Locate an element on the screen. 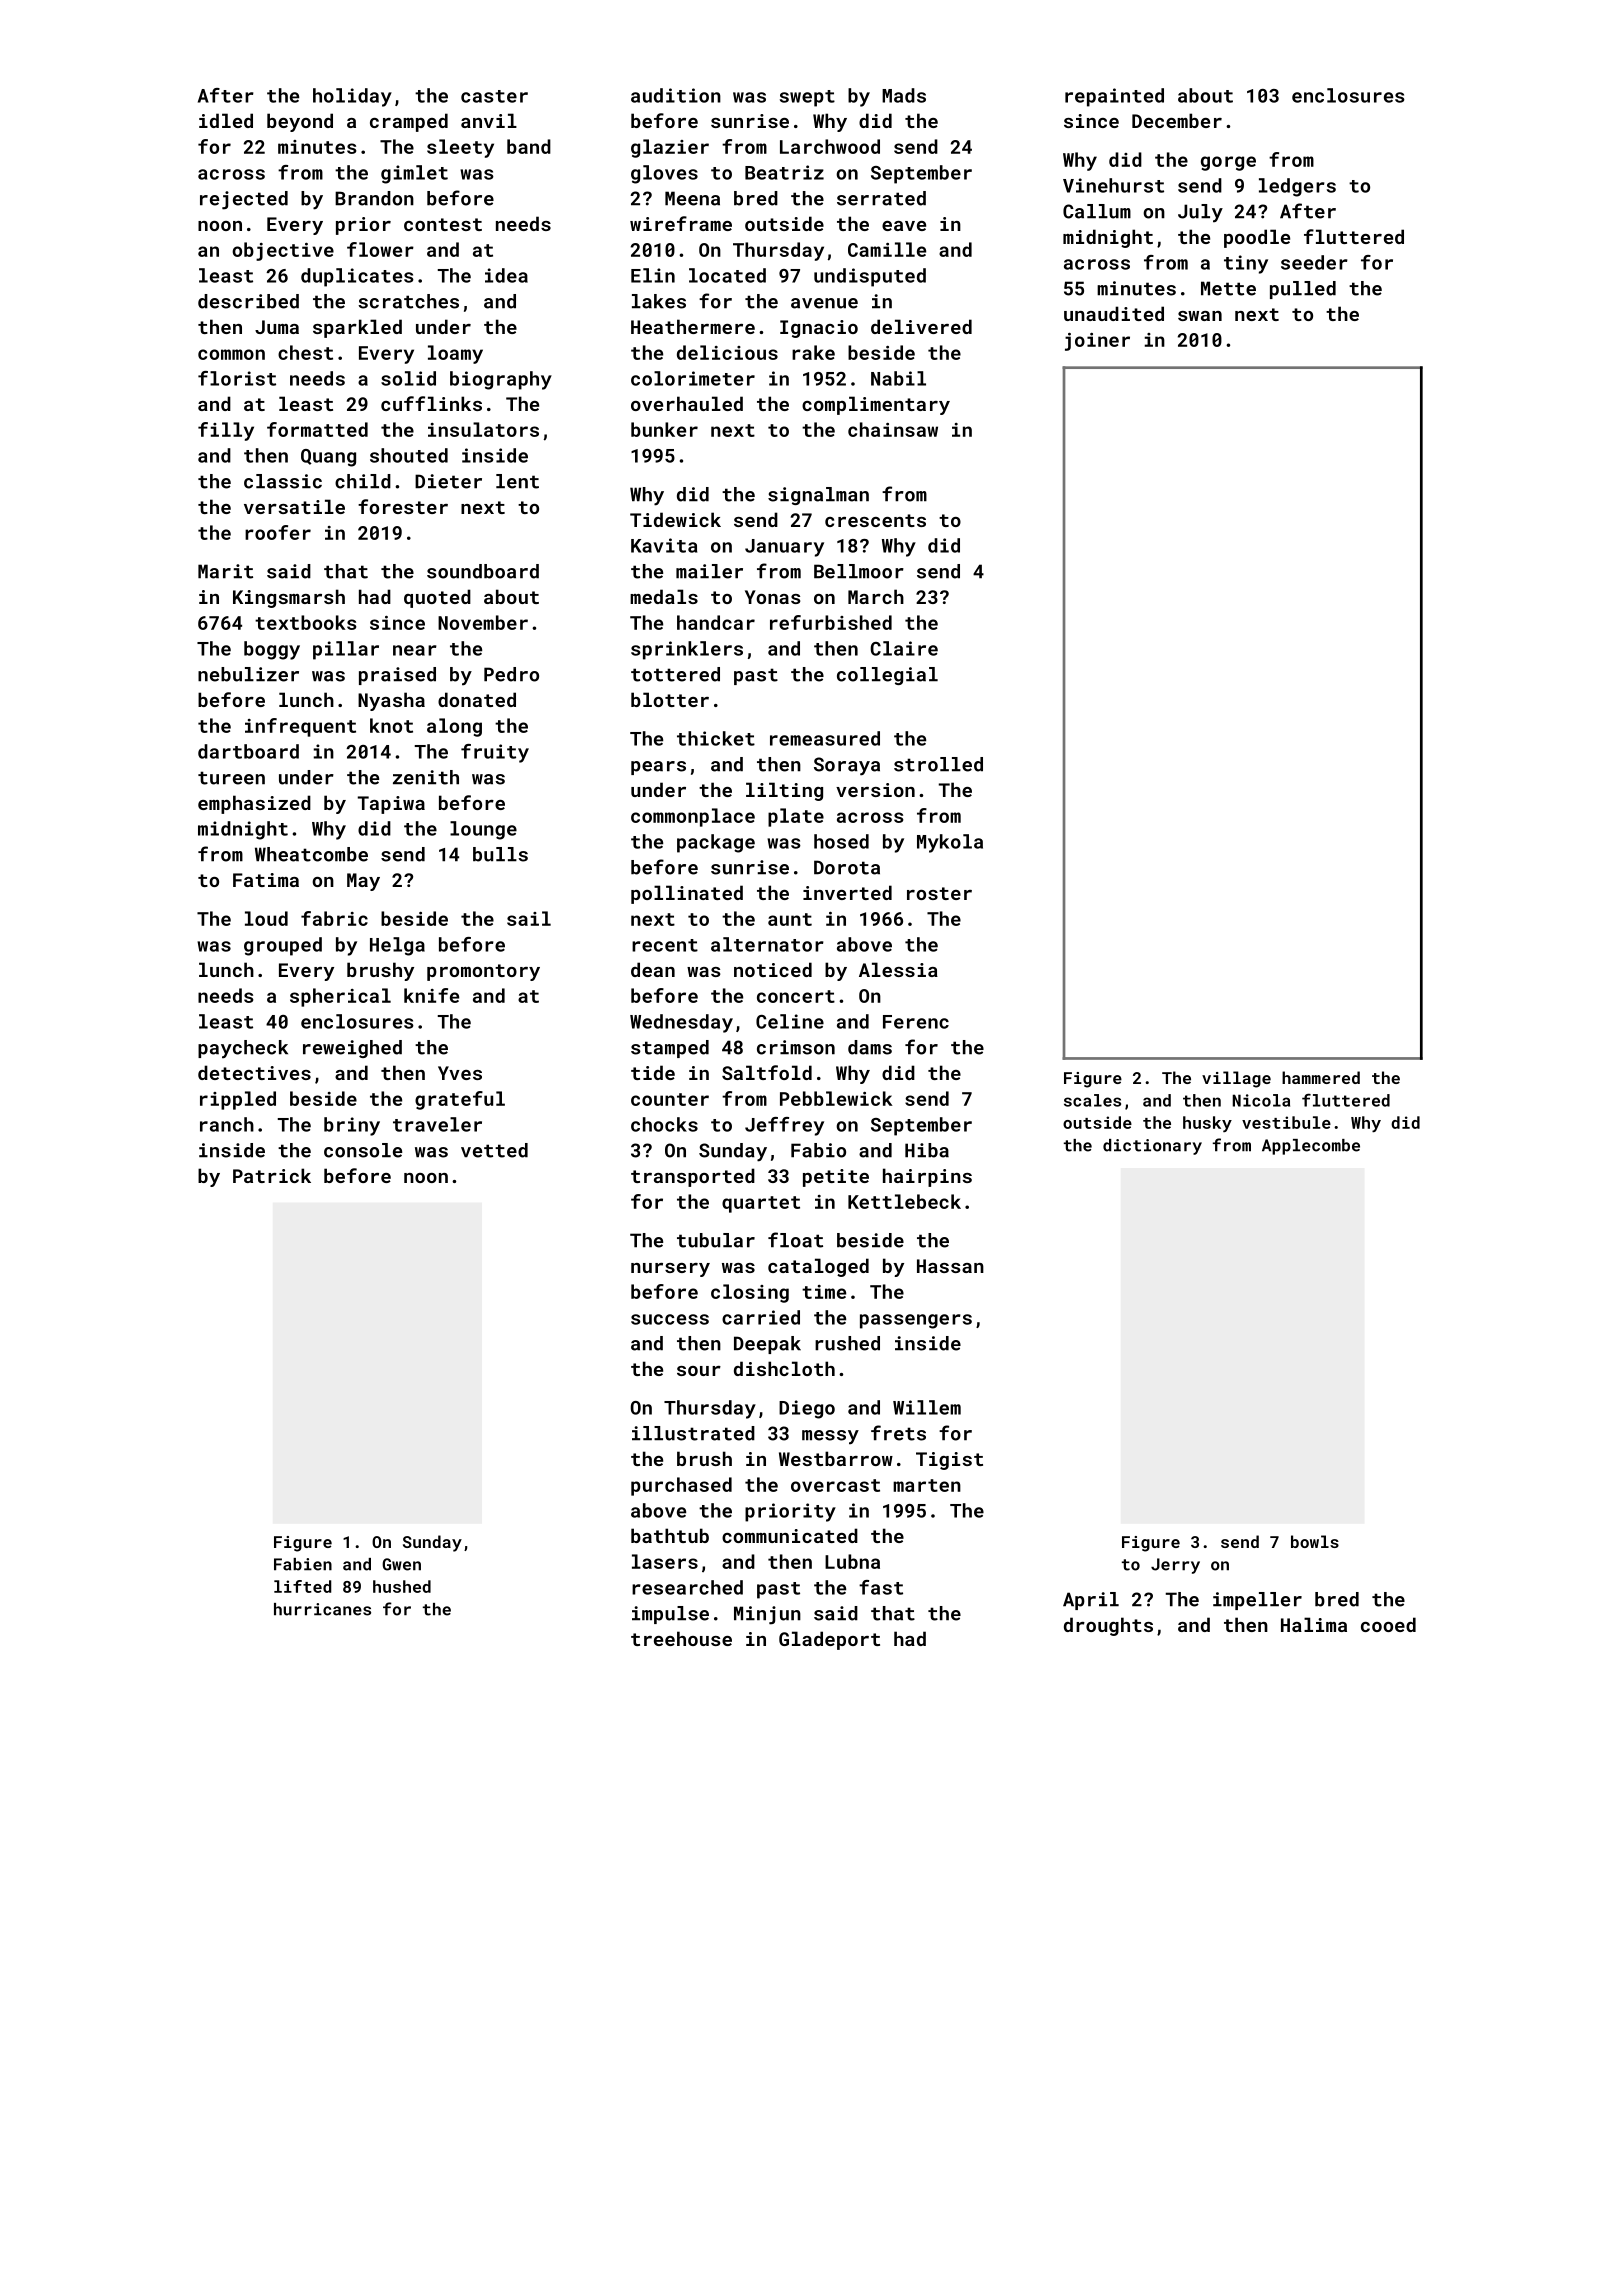  hammered is located at coordinates (1321, 1077).
